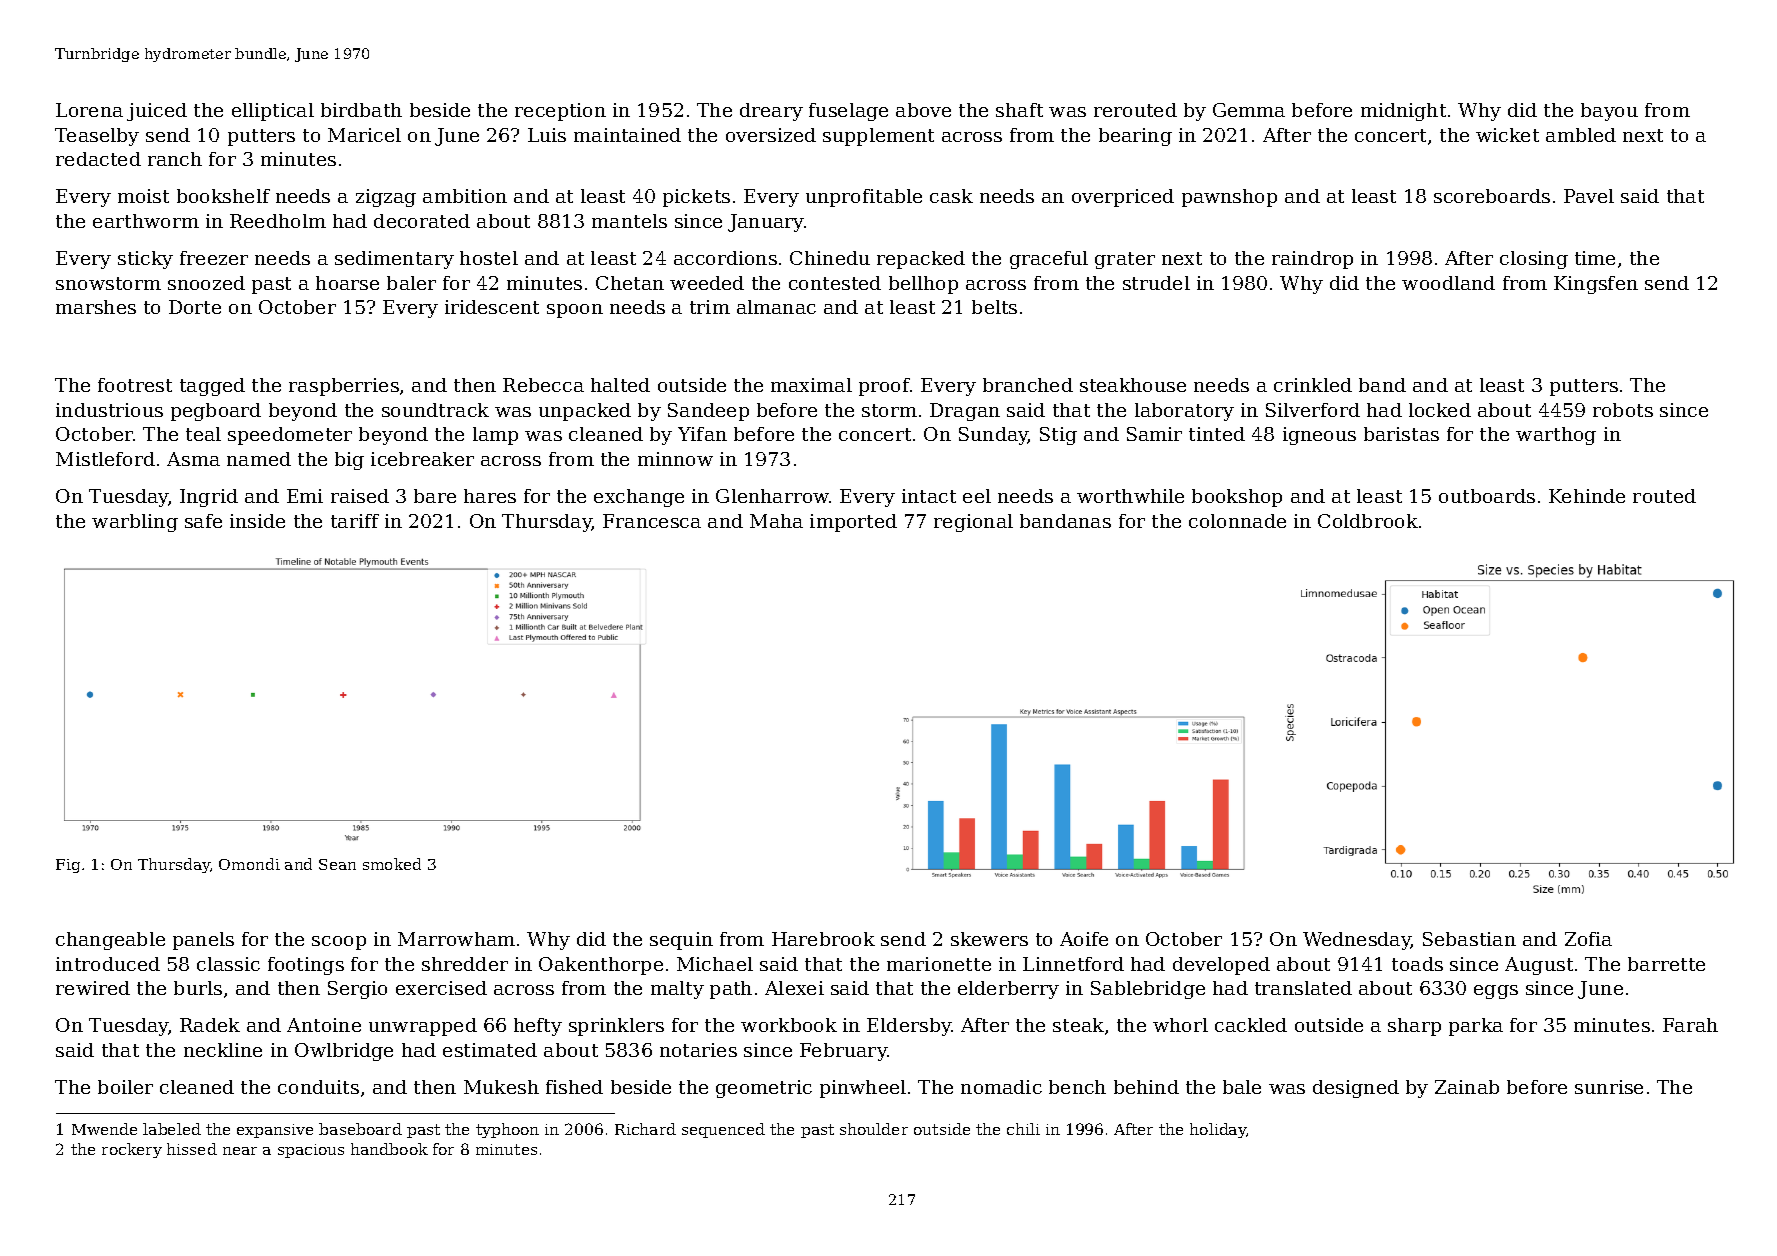  What do you see at coordinates (1469, 939) in the page?
I see `Sebastian` at bounding box center [1469, 939].
